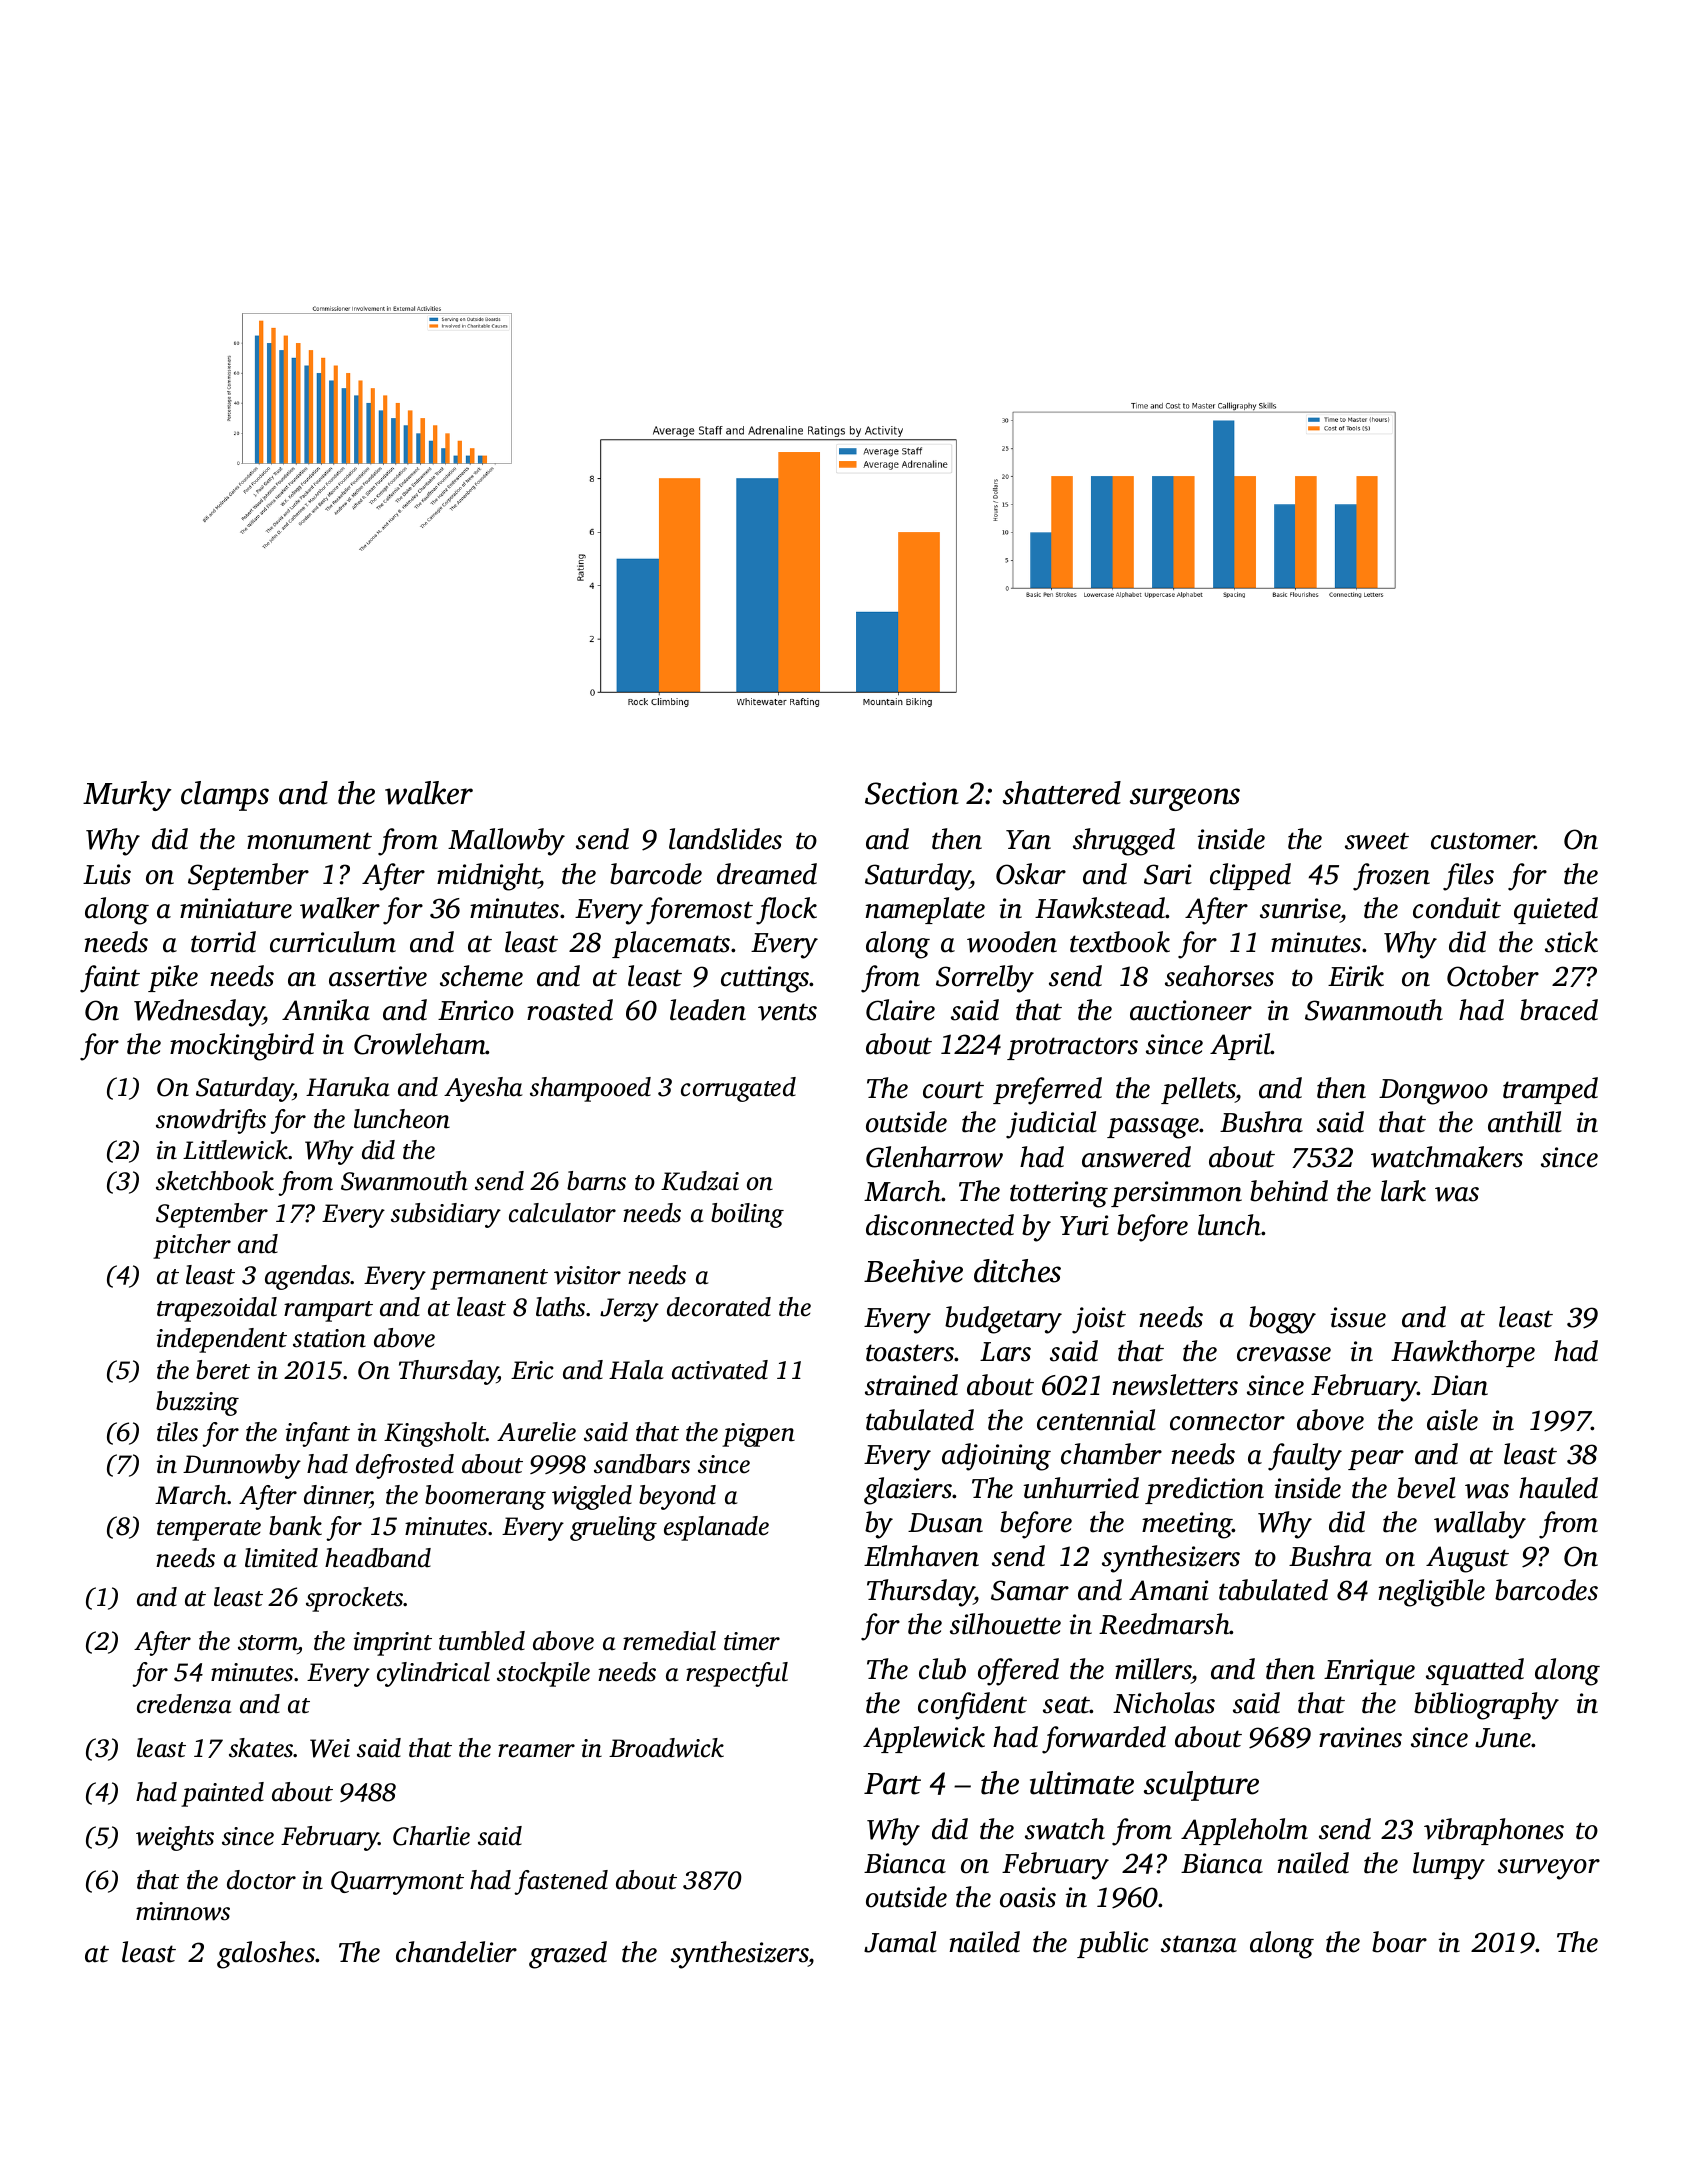 The image size is (1683, 2178). What do you see at coordinates (1376, 1460) in the screenshot?
I see `pear` at bounding box center [1376, 1460].
